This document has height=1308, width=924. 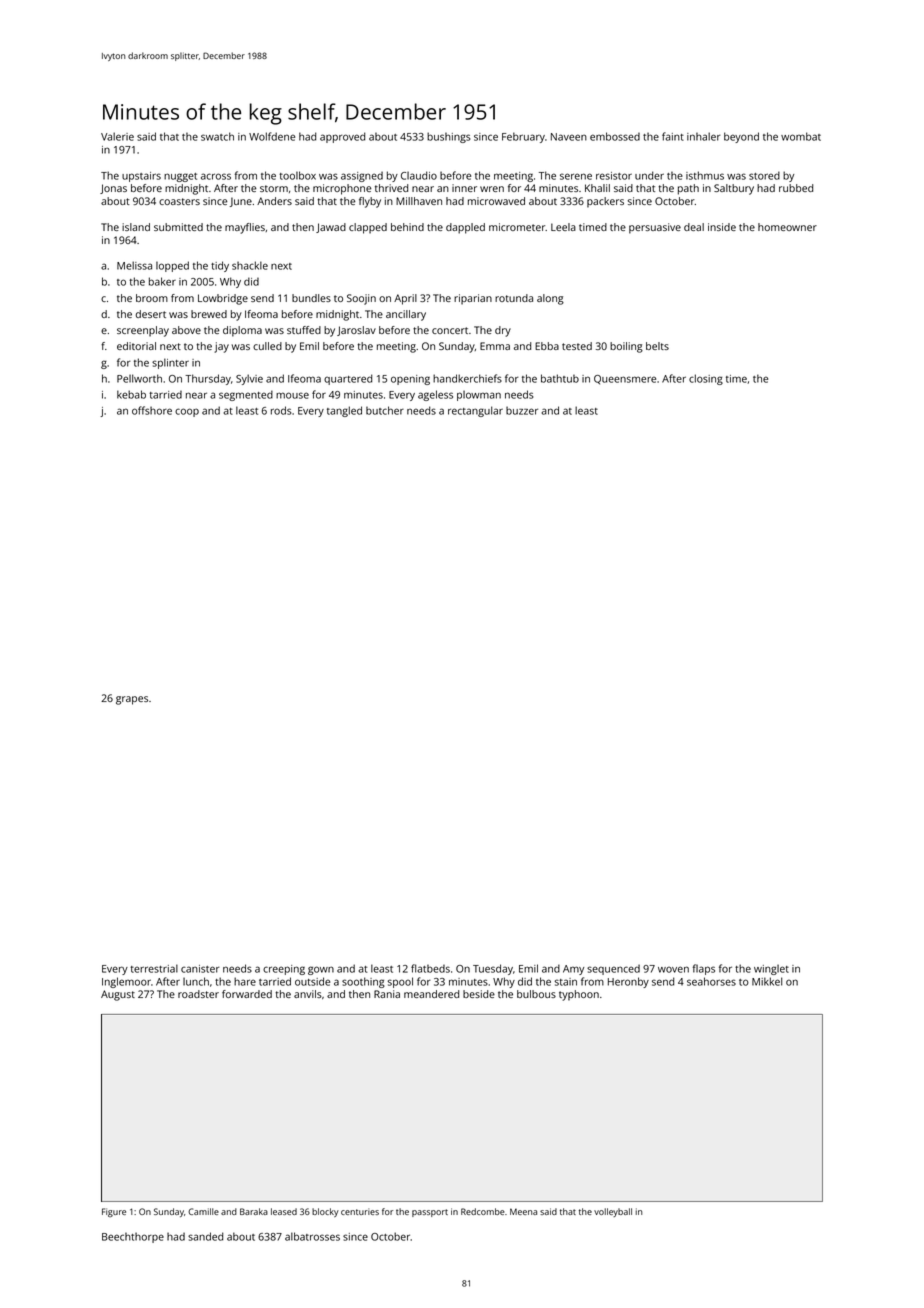 I want to click on flatbeds, so click(x=430, y=968).
